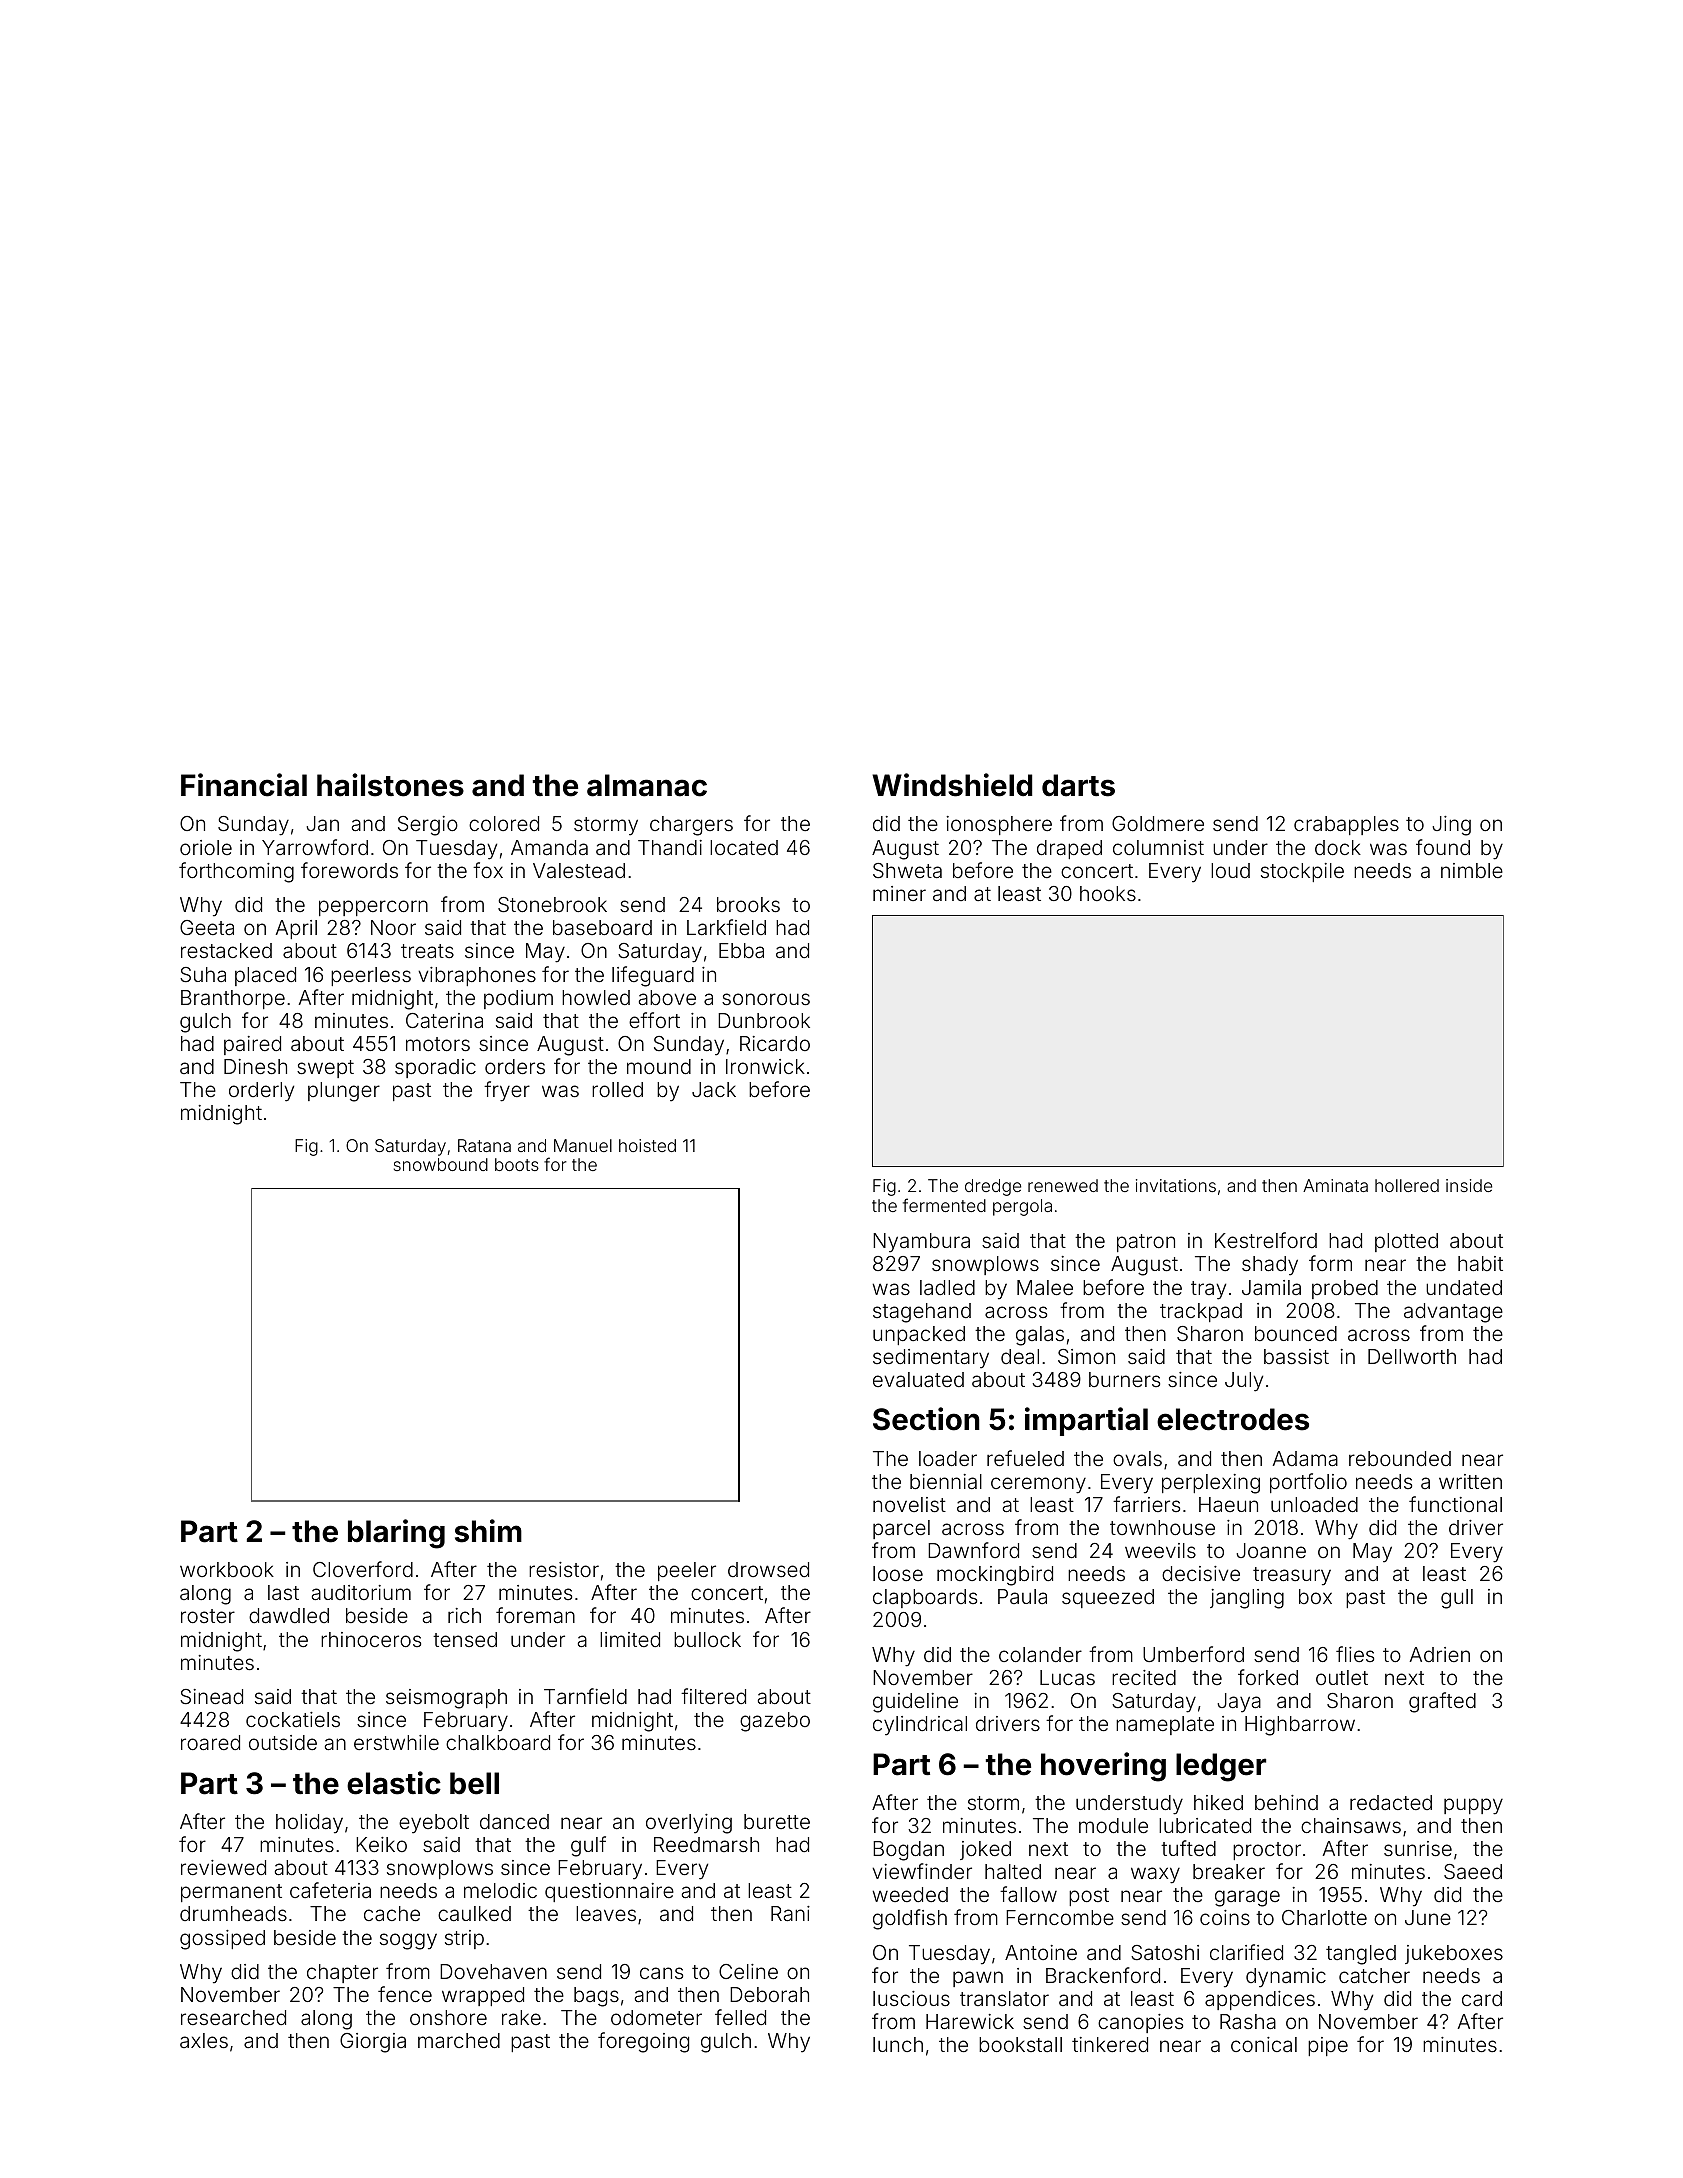 The image size is (1683, 2178). Describe the element at coordinates (1473, 1806) in the image. I see `puppy` at that location.
